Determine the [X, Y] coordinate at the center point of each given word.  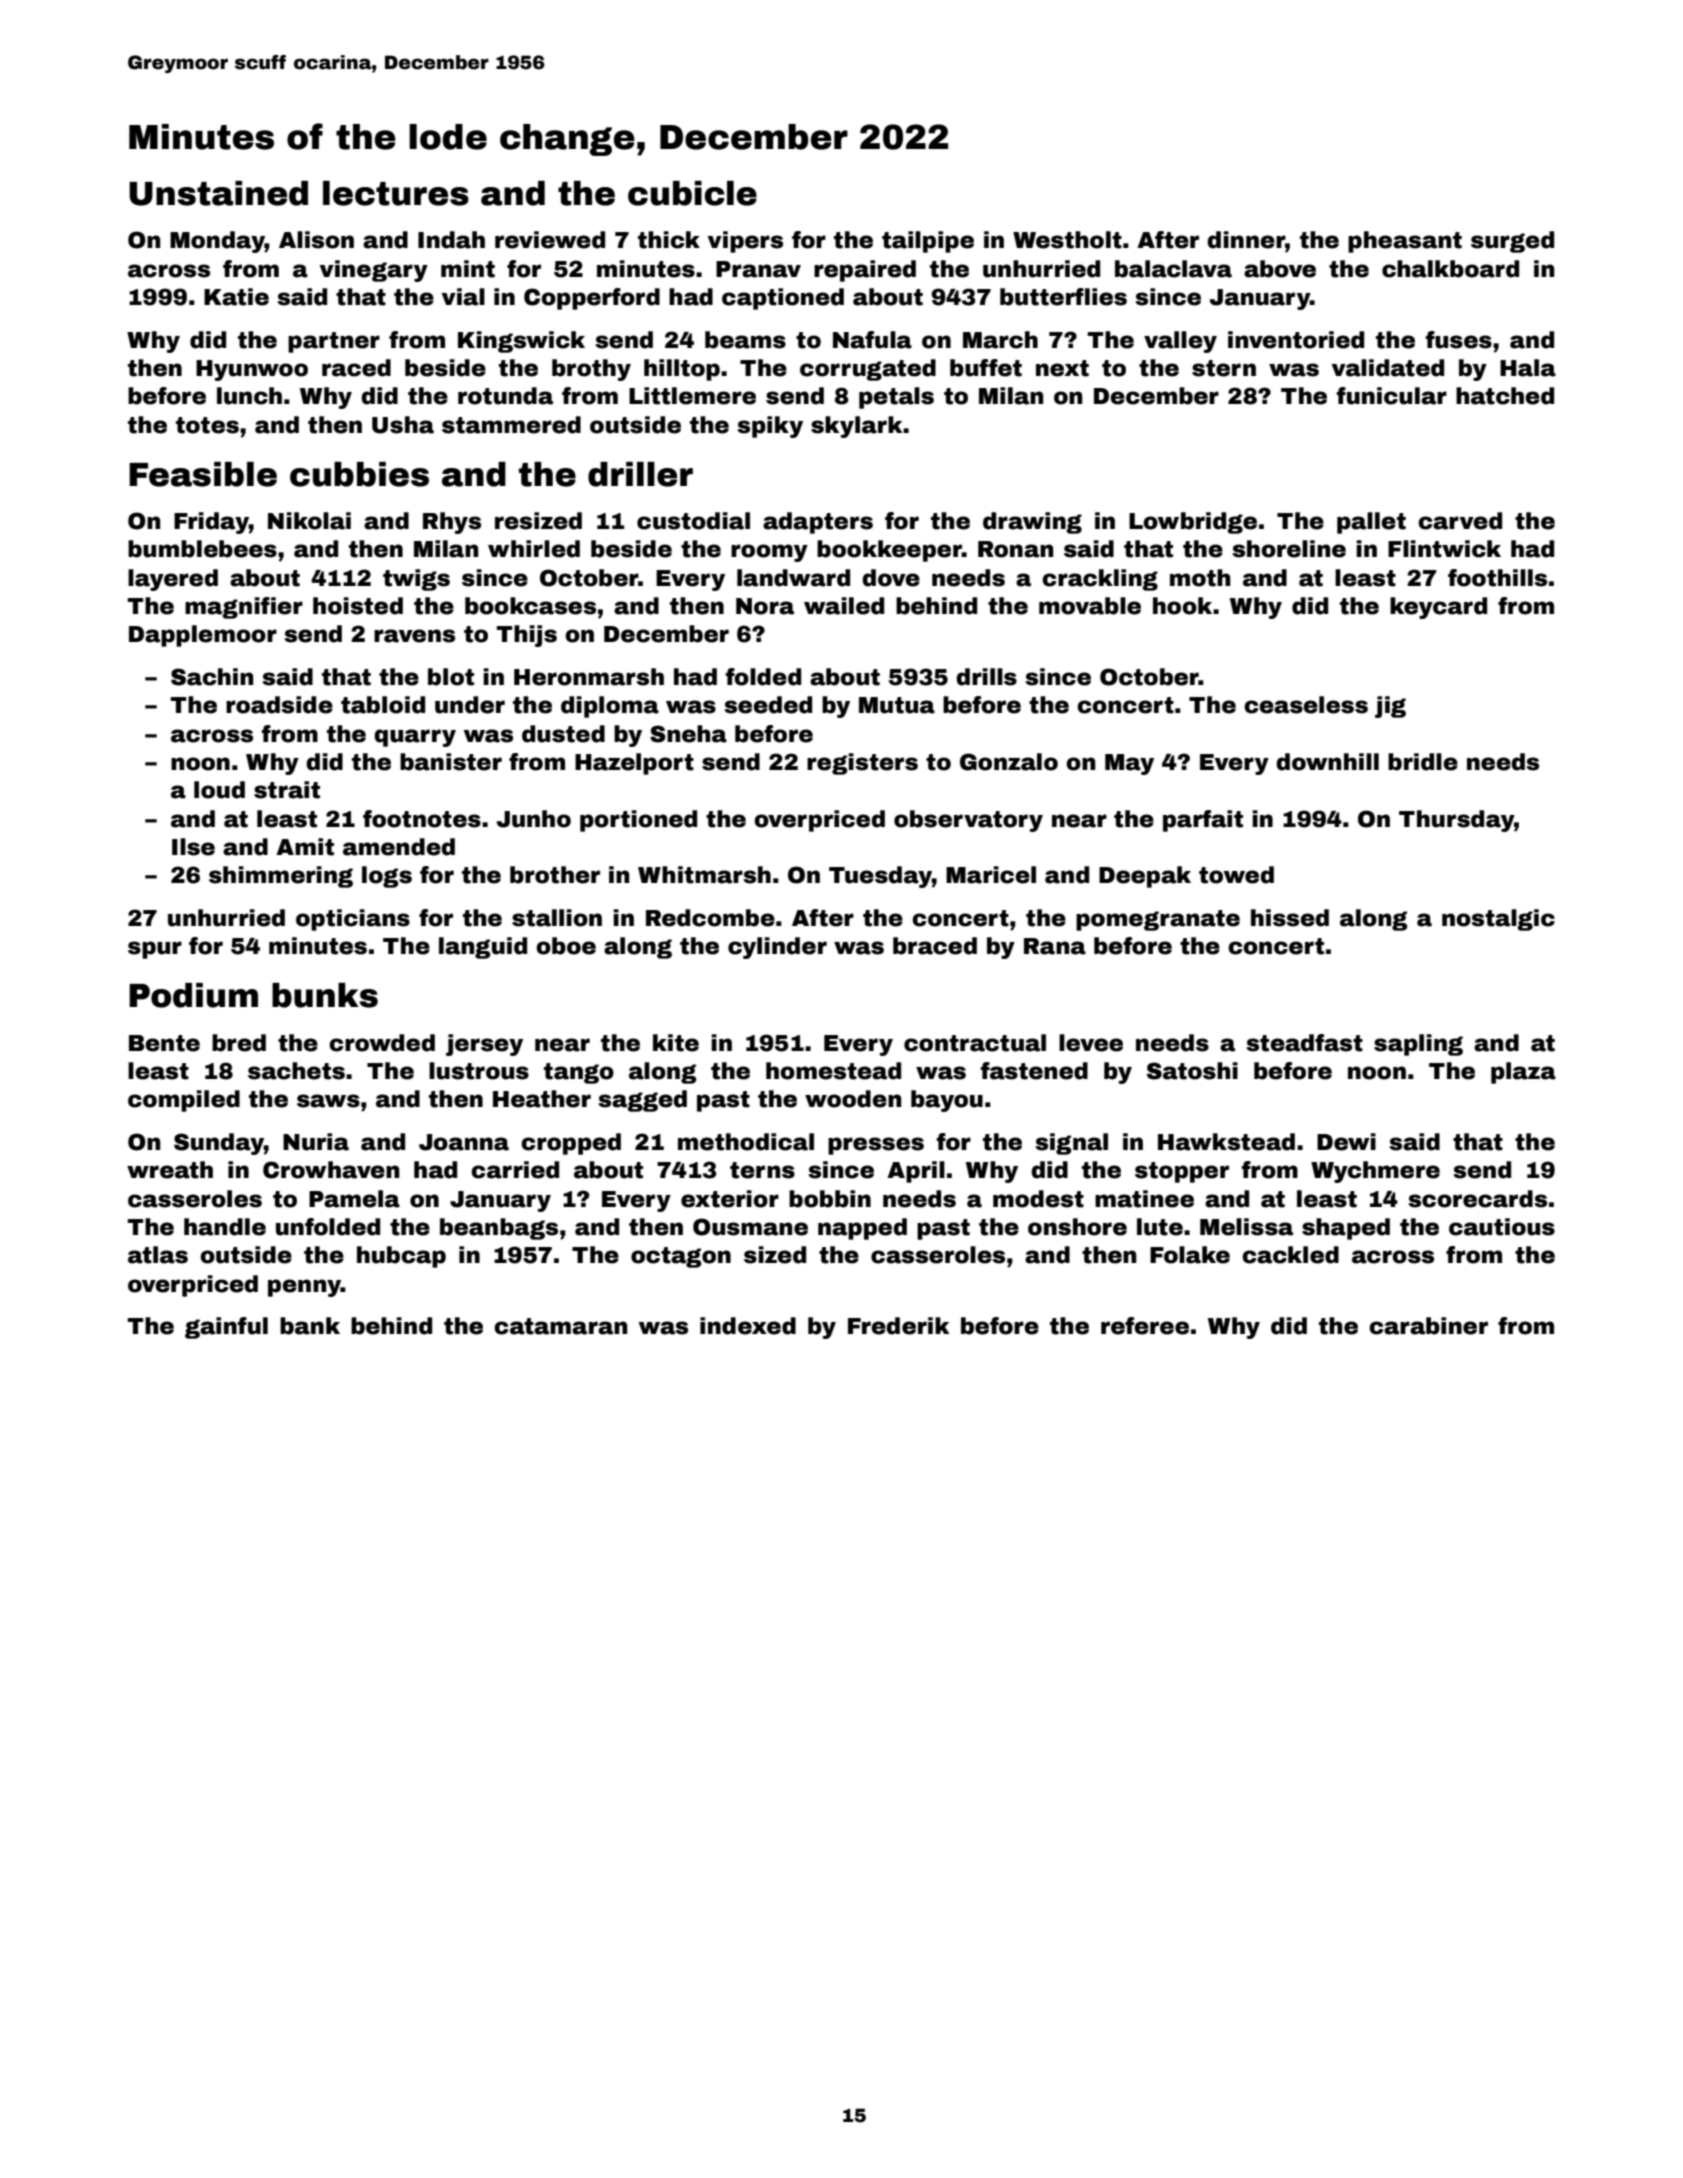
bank [310, 1326]
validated [1388, 368]
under [470, 705]
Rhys [452, 523]
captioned [783, 299]
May [1129, 764]
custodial [693, 521]
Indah [451, 240]
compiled [184, 1101]
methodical [746, 1142]
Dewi [1346, 1142]
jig [1390, 707]
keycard [1438, 608]
